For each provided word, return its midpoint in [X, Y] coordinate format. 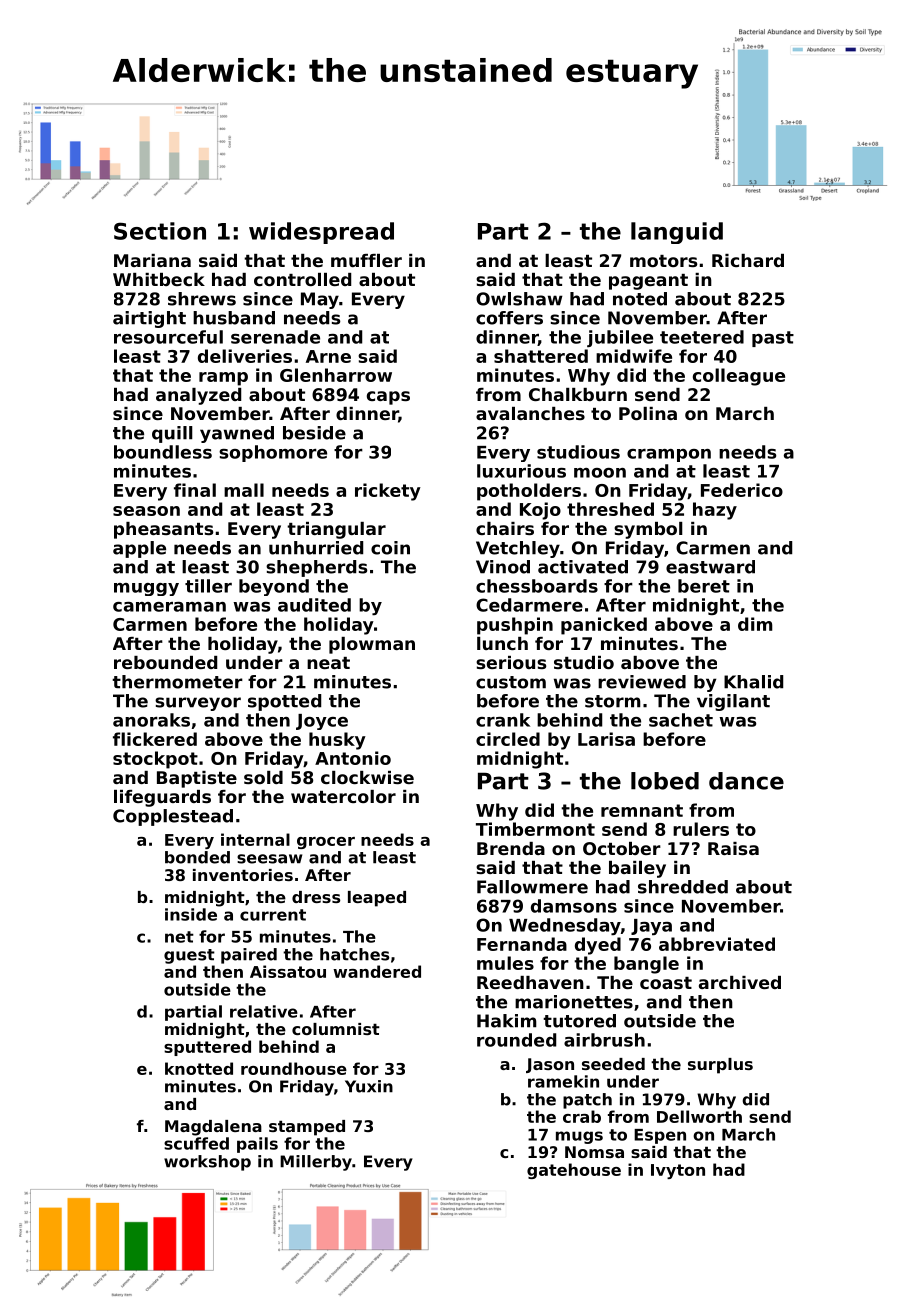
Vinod [503, 567]
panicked [604, 626]
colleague [739, 377]
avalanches [530, 413]
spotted [284, 702]
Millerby [316, 1163]
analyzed [198, 396]
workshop [207, 1163]
